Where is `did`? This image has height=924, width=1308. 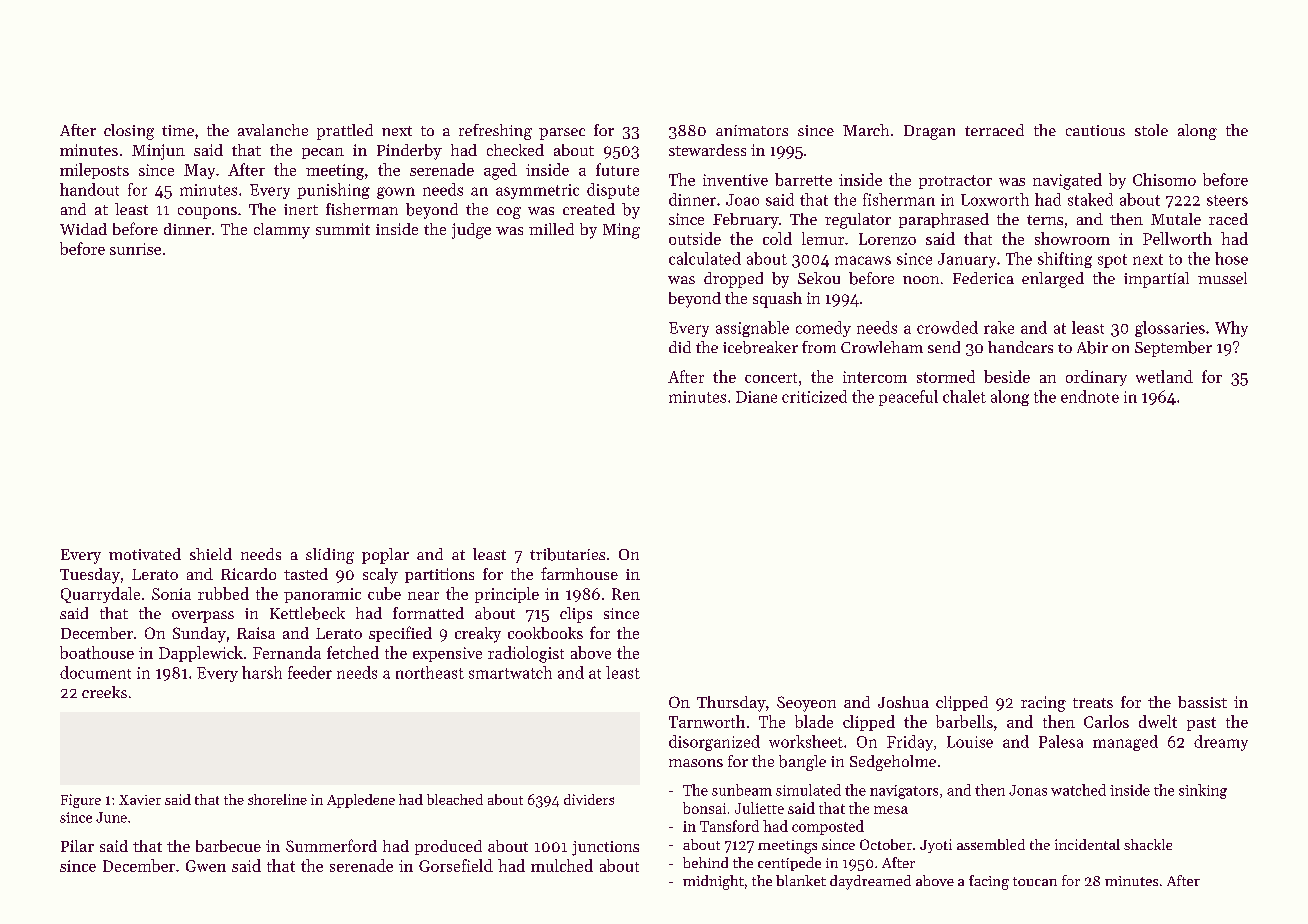
did is located at coordinates (680, 347).
